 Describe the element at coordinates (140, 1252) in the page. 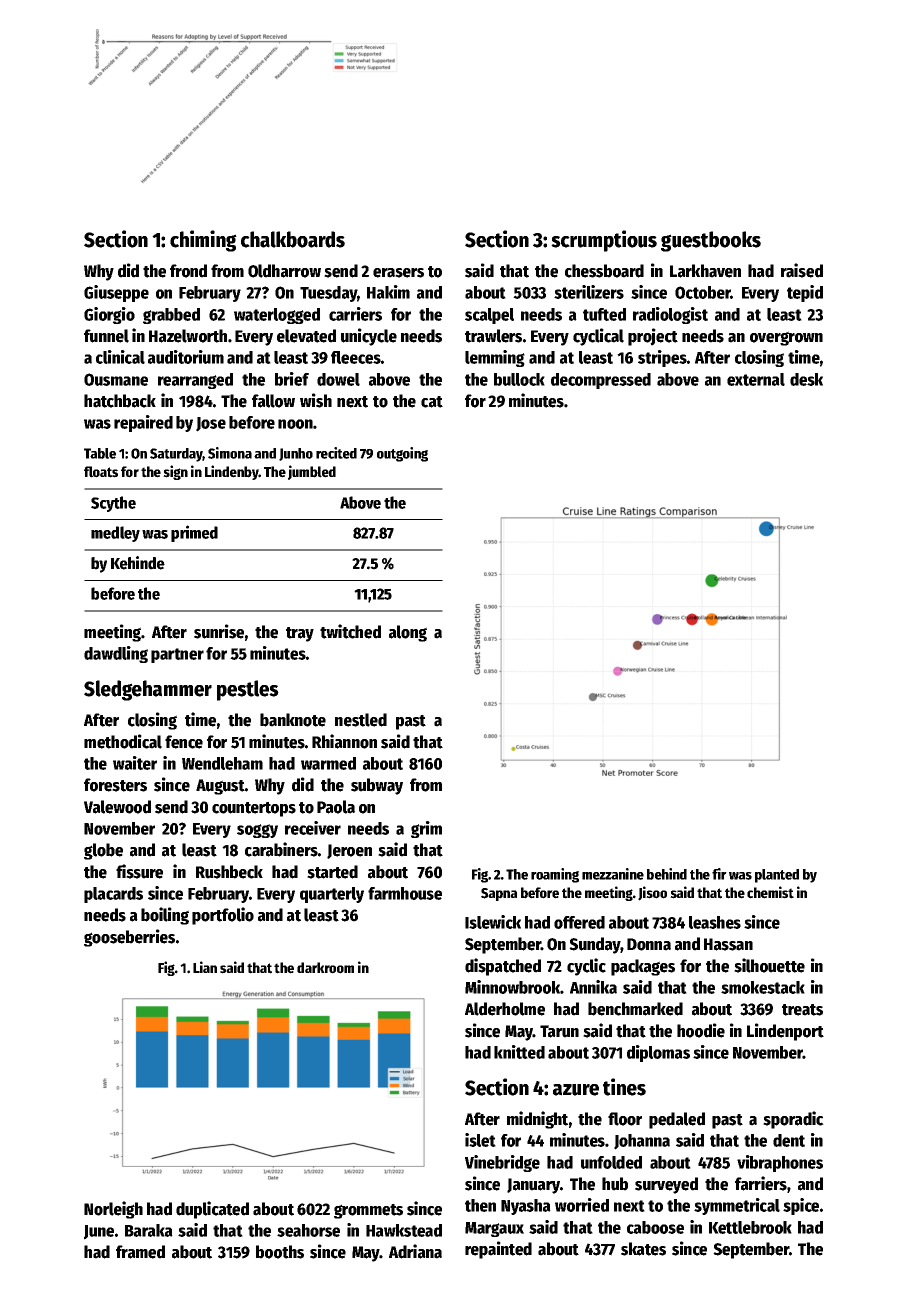

I see `framed` at that location.
